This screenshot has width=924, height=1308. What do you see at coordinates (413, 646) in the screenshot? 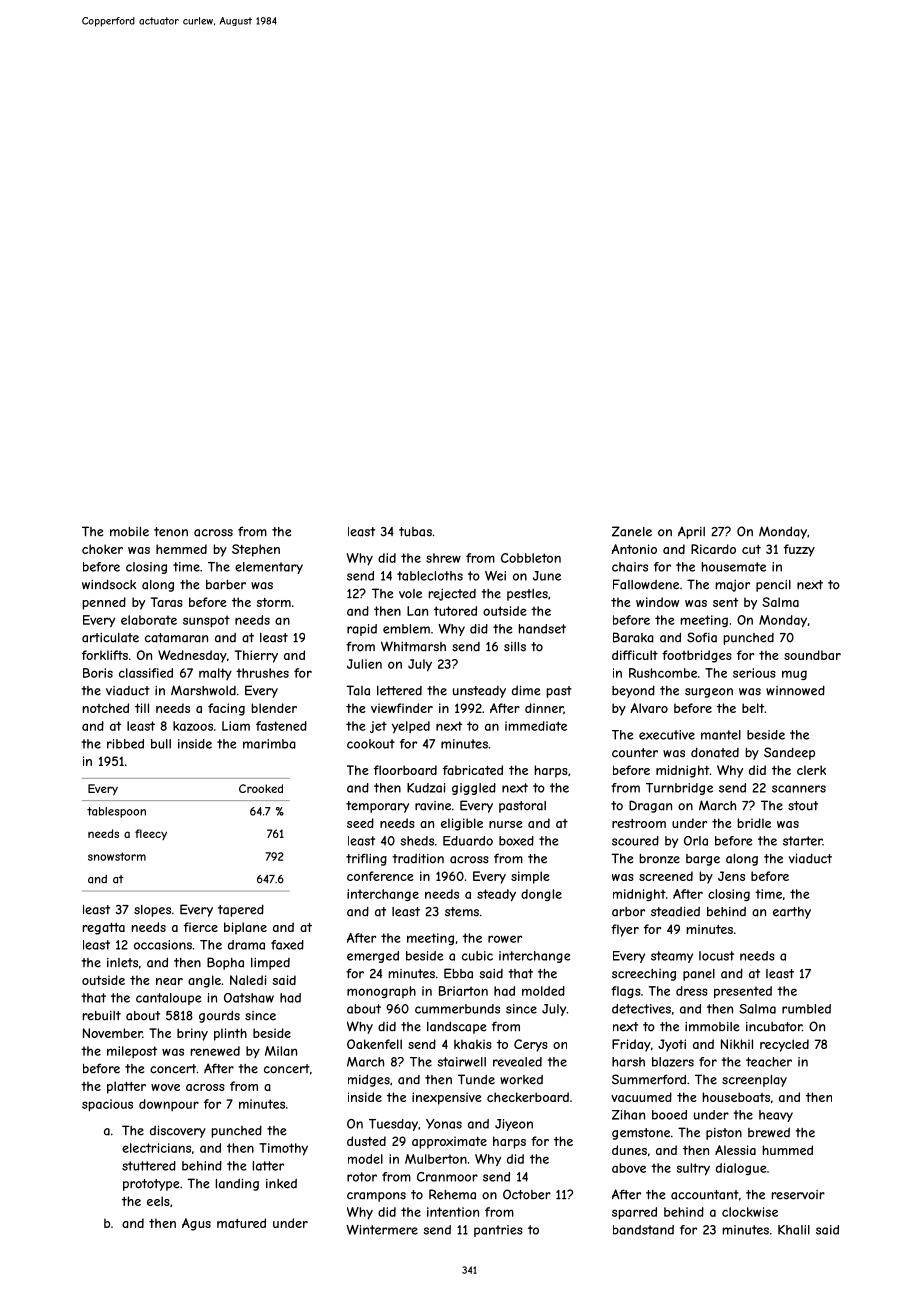
I see `Whitmarsh` at bounding box center [413, 646].
